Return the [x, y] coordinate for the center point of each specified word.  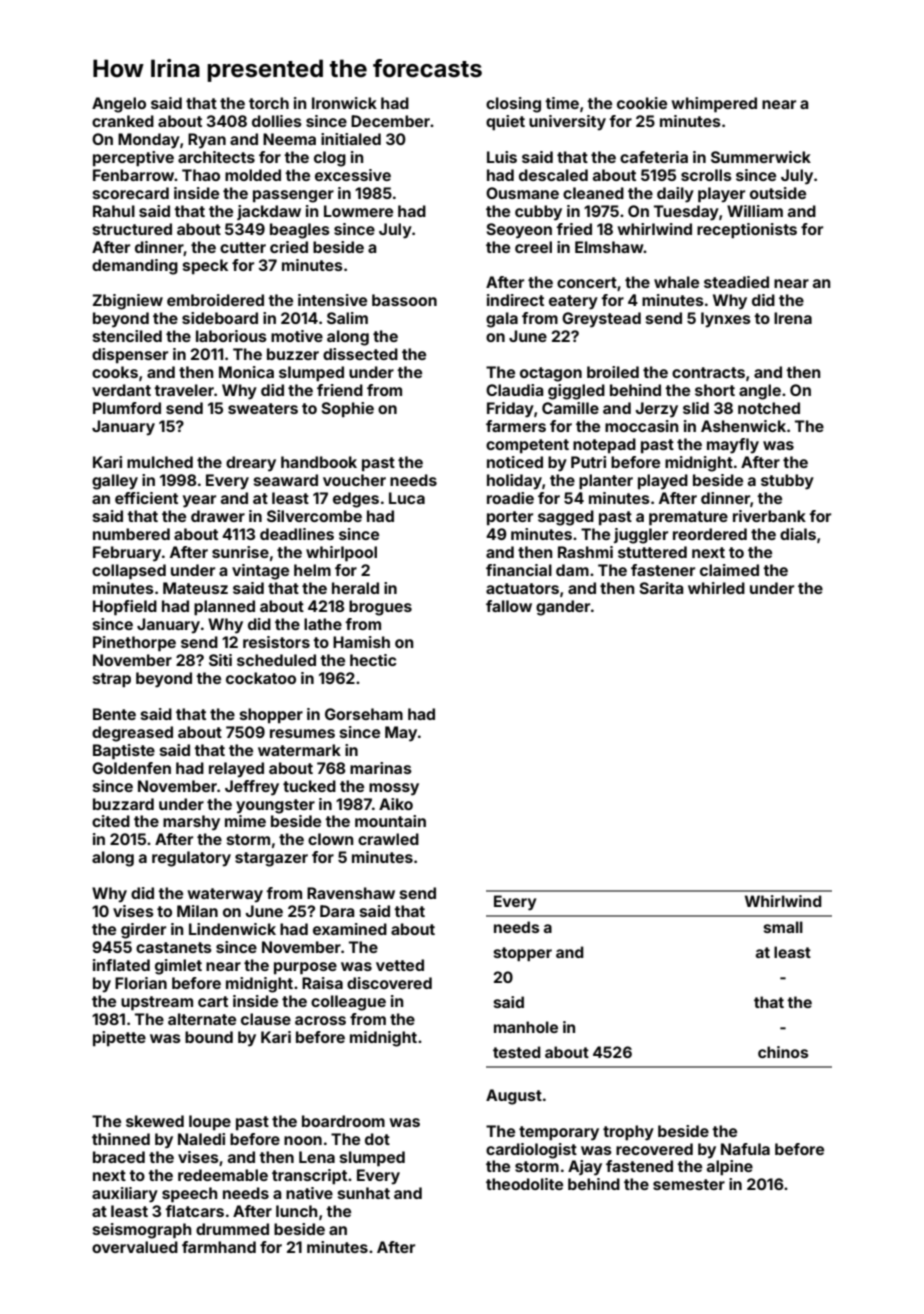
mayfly [733, 446]
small [783, 927]
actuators [522, 588]
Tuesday [686, 213]
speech [189, 1194]
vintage [260, 572]
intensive [332, 300]
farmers [516, 426]
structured [132, 229]
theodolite [524, 1184]
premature [688, 518]
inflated [121, 965]
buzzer [293, 354]
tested [517, 1052]
